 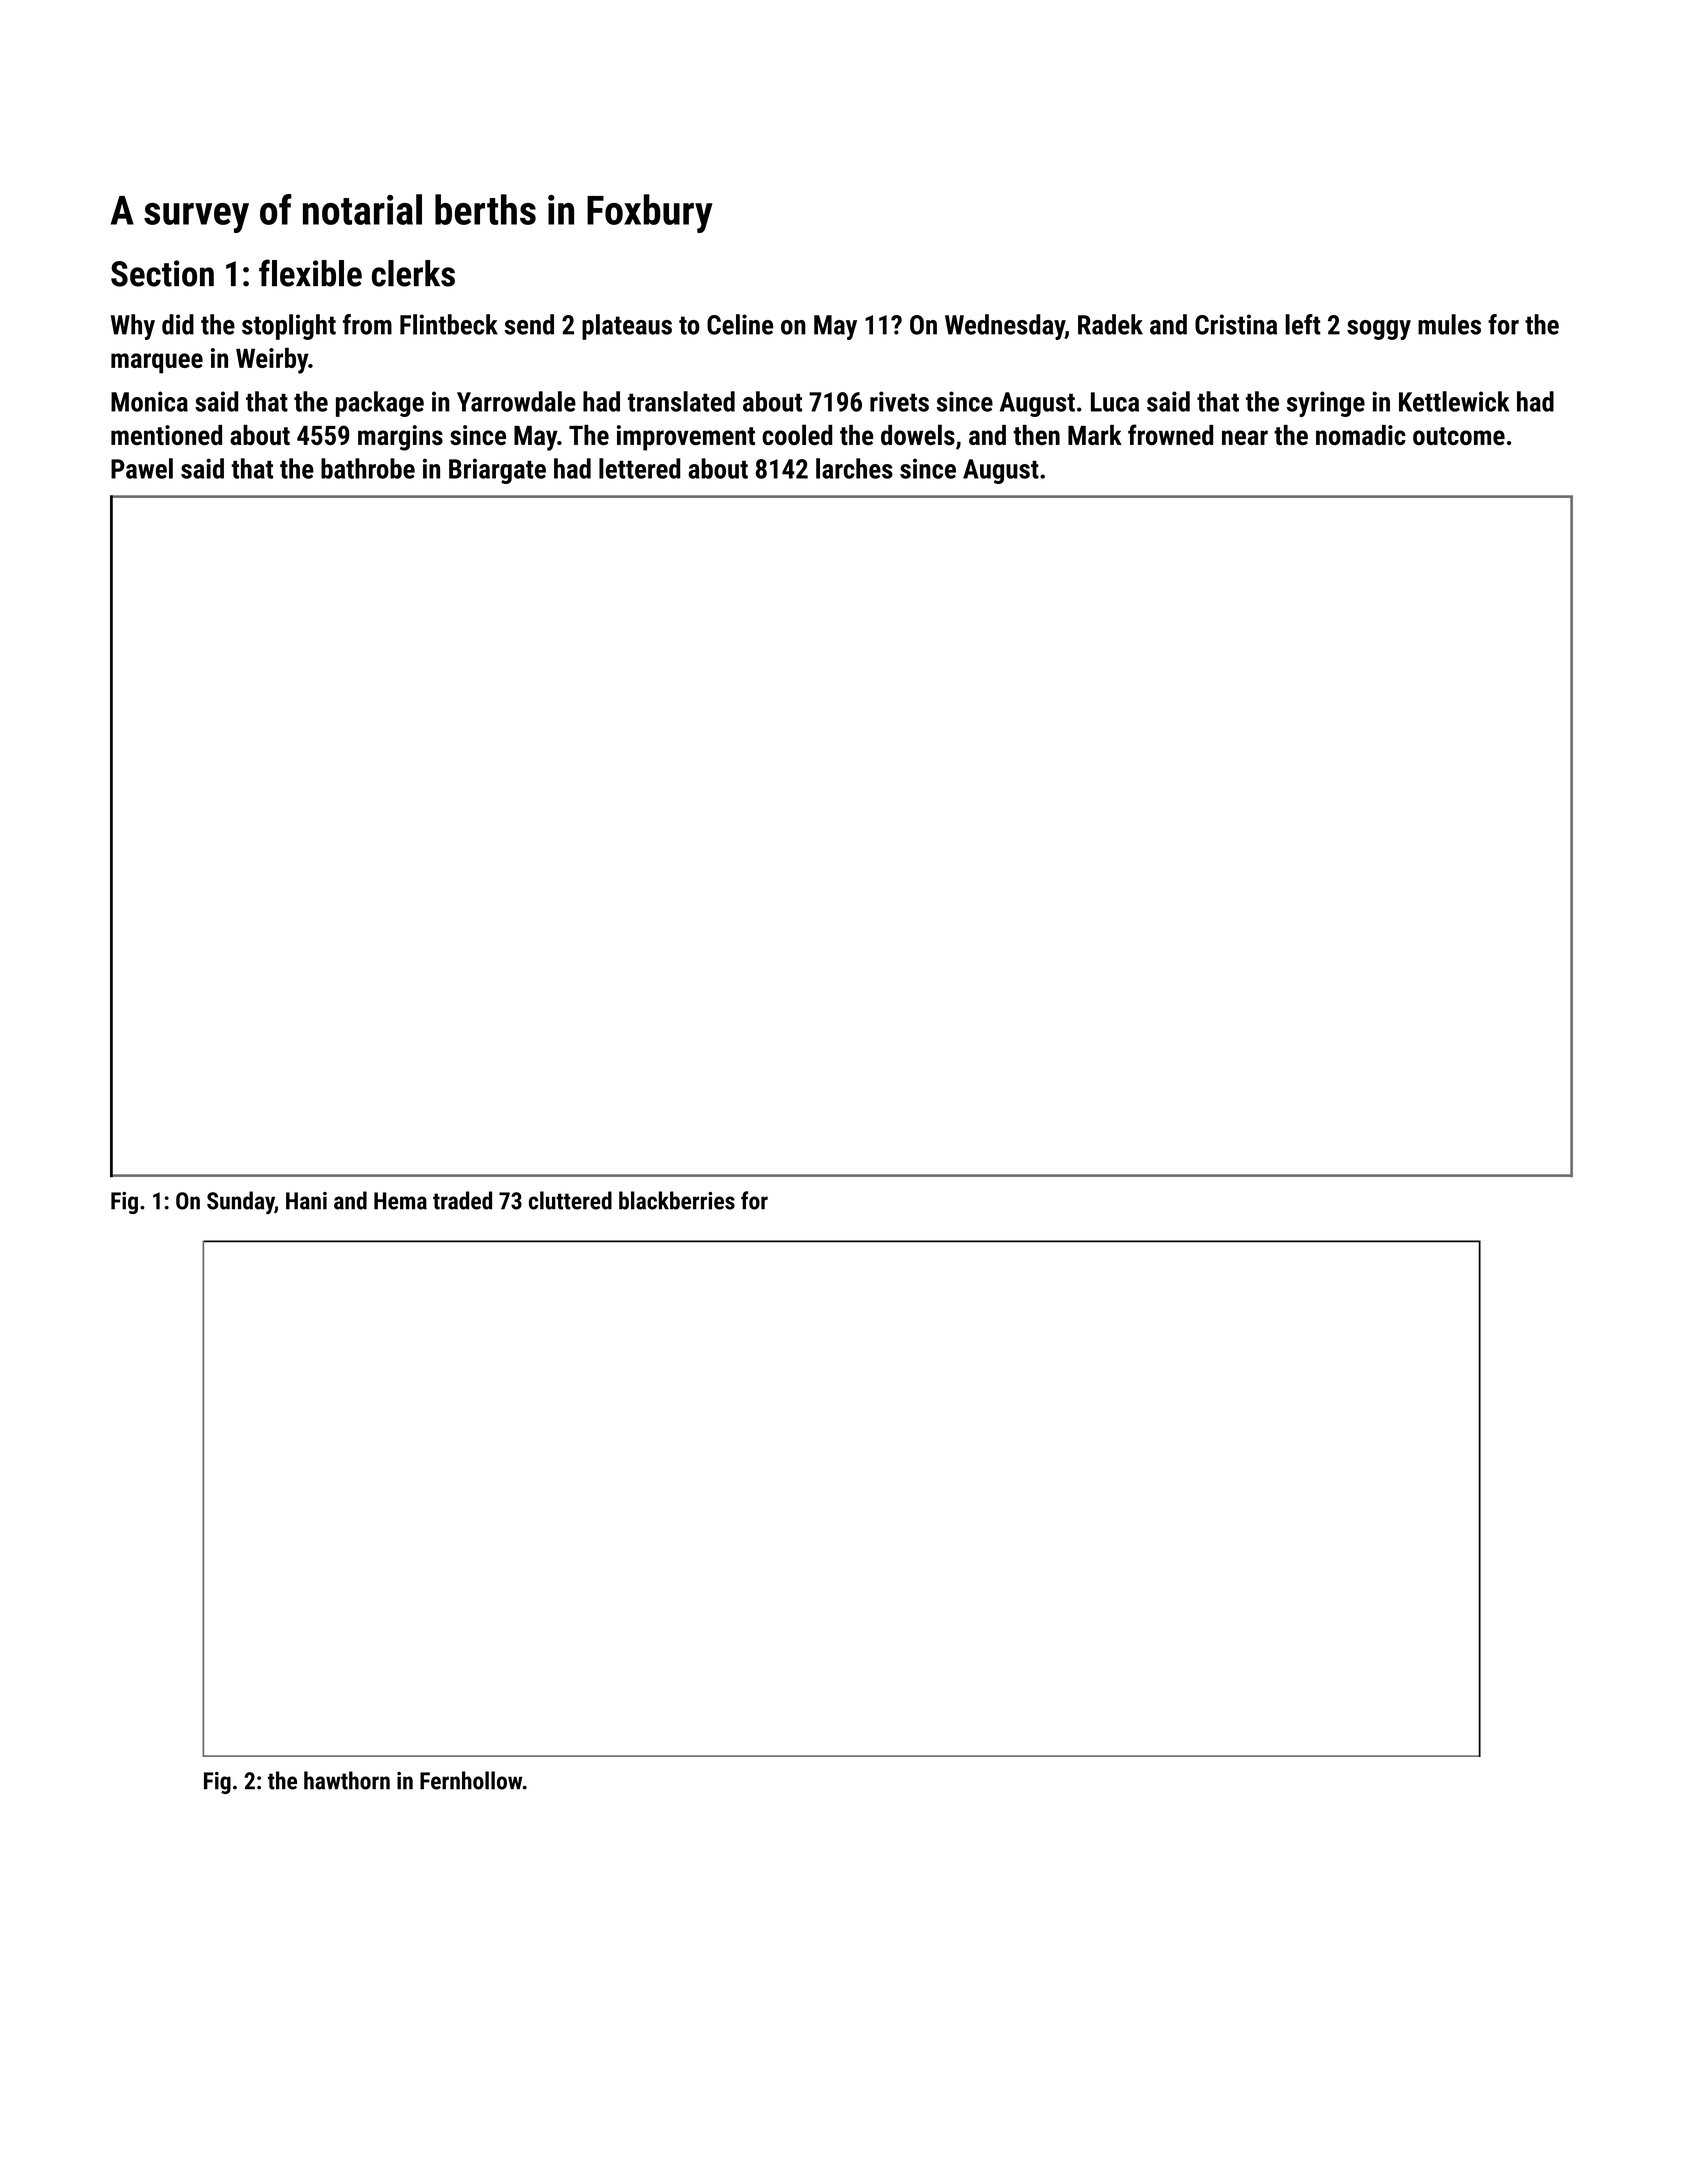 I want to click on traded, so click(x=462, y=1200).
